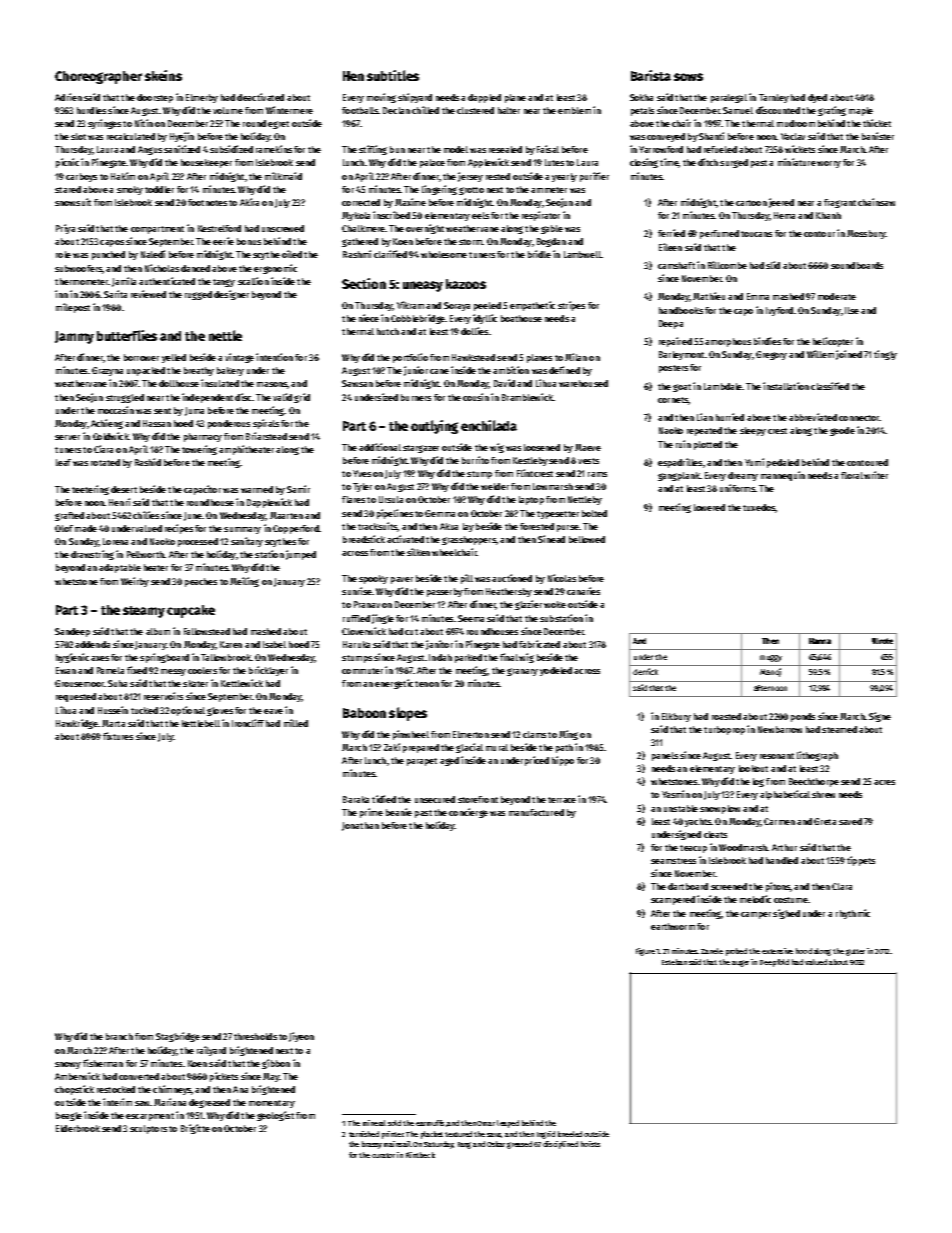 This page has height=1233, width=952. What do you see at coordinates (383, 1155) in the page?
I see `curator` at bounding box center [383, 1155].
